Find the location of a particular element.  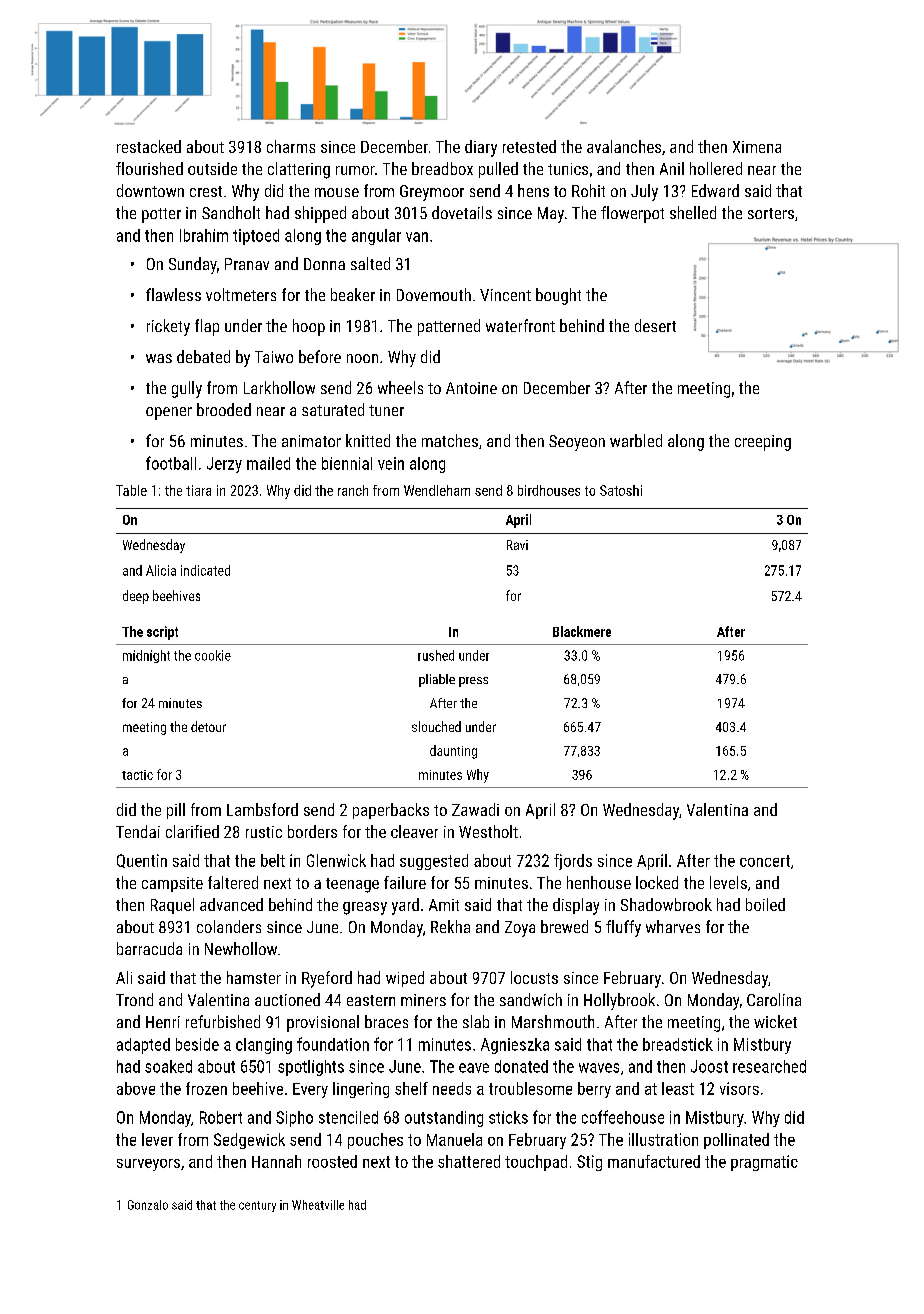

manufactured is located at coordinates (654, 1161).
